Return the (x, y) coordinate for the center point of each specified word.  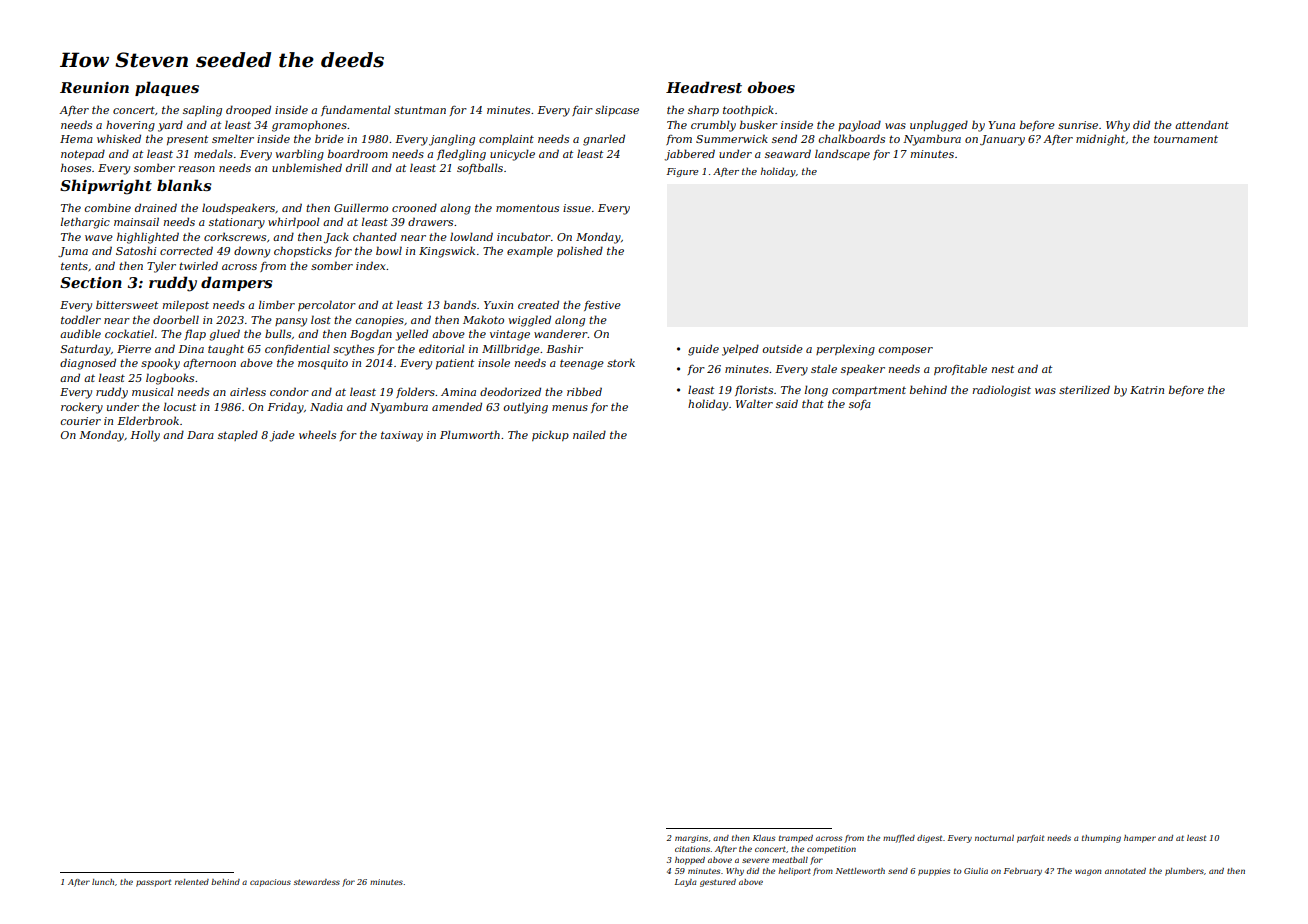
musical (153, 391)
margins (691, 839)
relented (192, 882)
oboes (771, 87)
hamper (1140, 839)
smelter (233, 138)
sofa (860, 405)
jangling (452, 140)
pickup (550, 435)
